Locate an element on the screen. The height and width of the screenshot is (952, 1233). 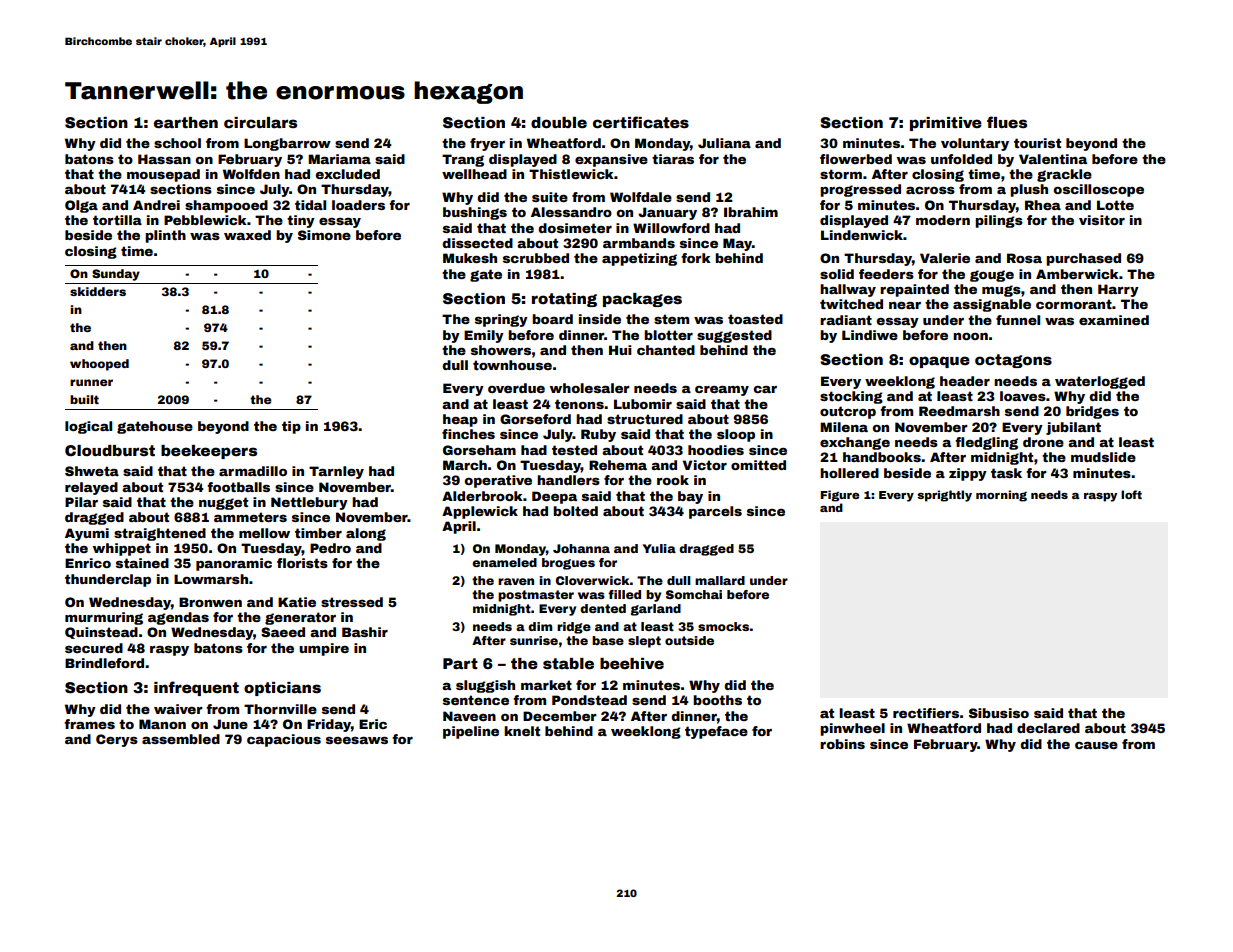
waterlogged is located at coordinates (1100, 382).
